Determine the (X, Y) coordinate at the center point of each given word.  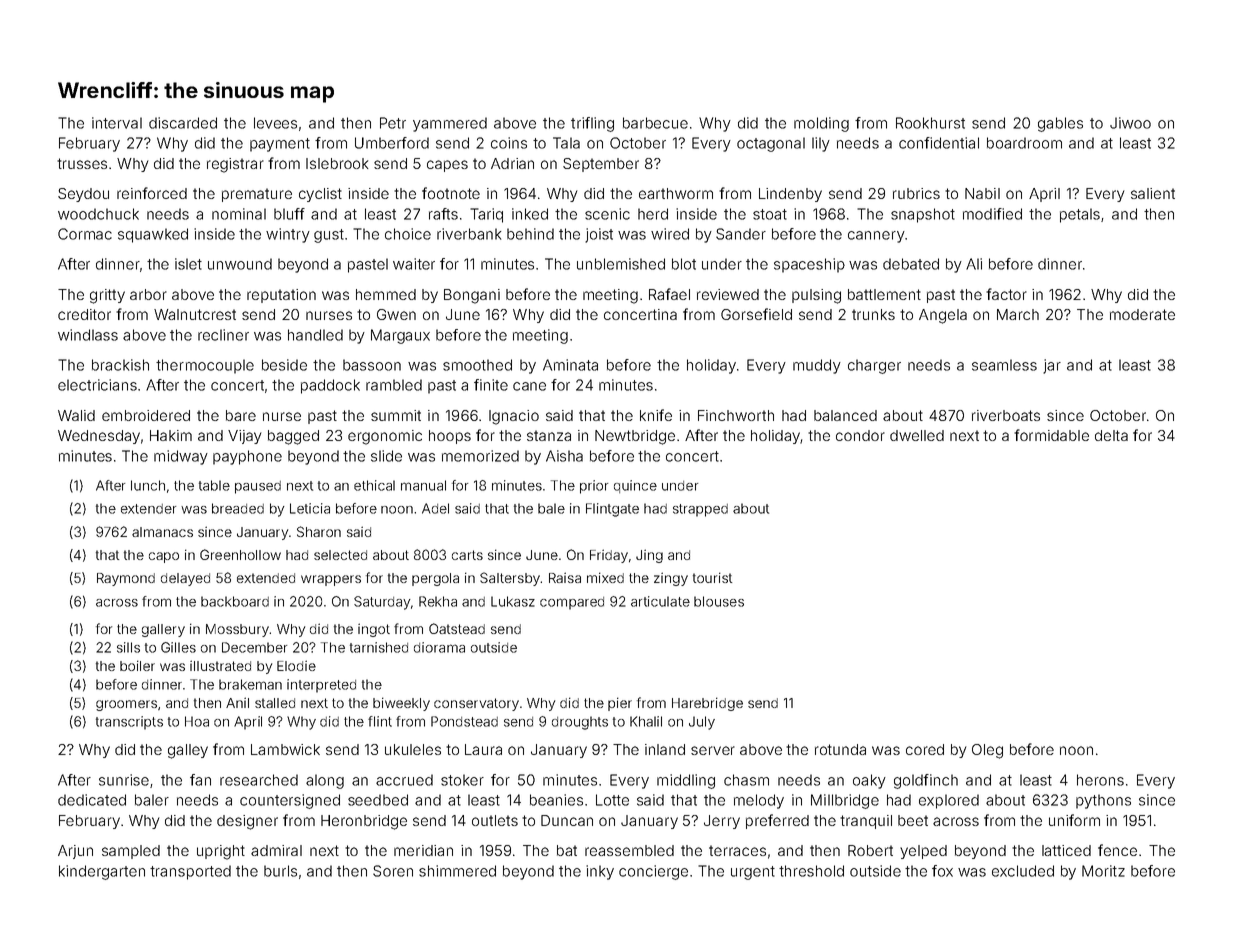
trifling (592, 124)
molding (821, 124)
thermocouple (205, 366)
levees (275, 123)
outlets (495, 820)
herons (1100, 780)
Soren (393, 871)
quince (635, 486)
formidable (1051, 435)
